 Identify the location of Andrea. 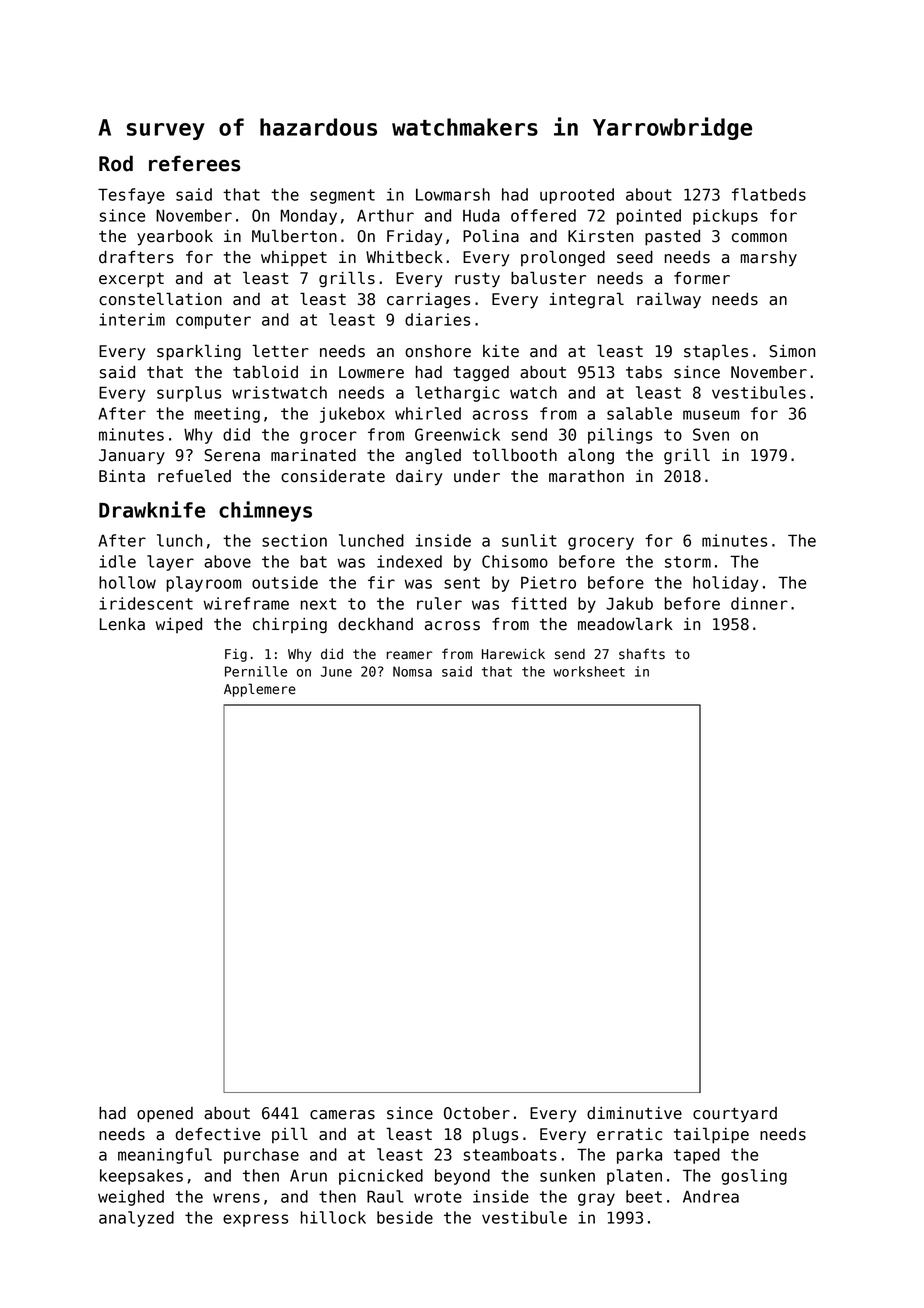
(711, 1196).
